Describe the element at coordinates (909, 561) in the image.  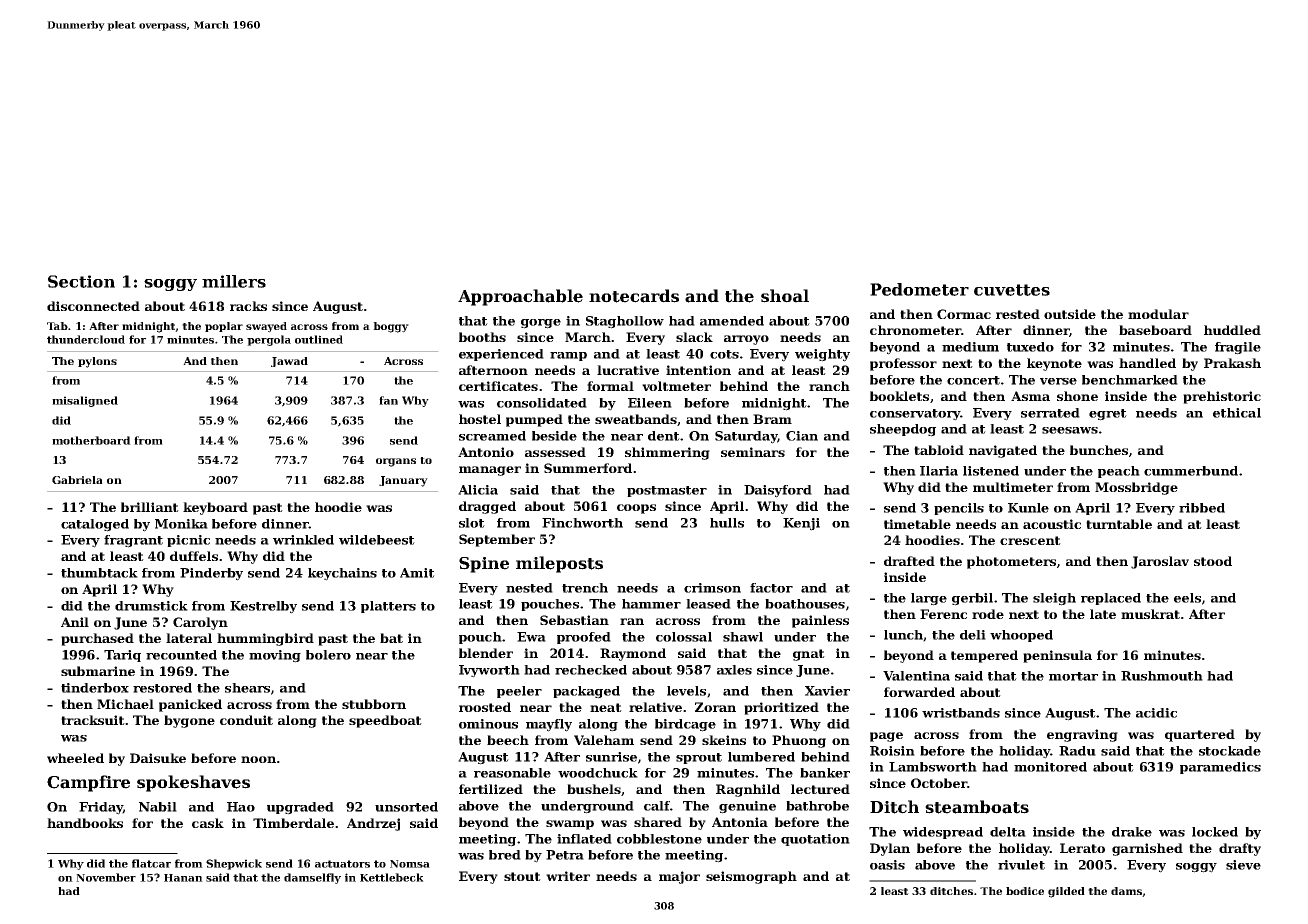
I see `drafted` at that location.
